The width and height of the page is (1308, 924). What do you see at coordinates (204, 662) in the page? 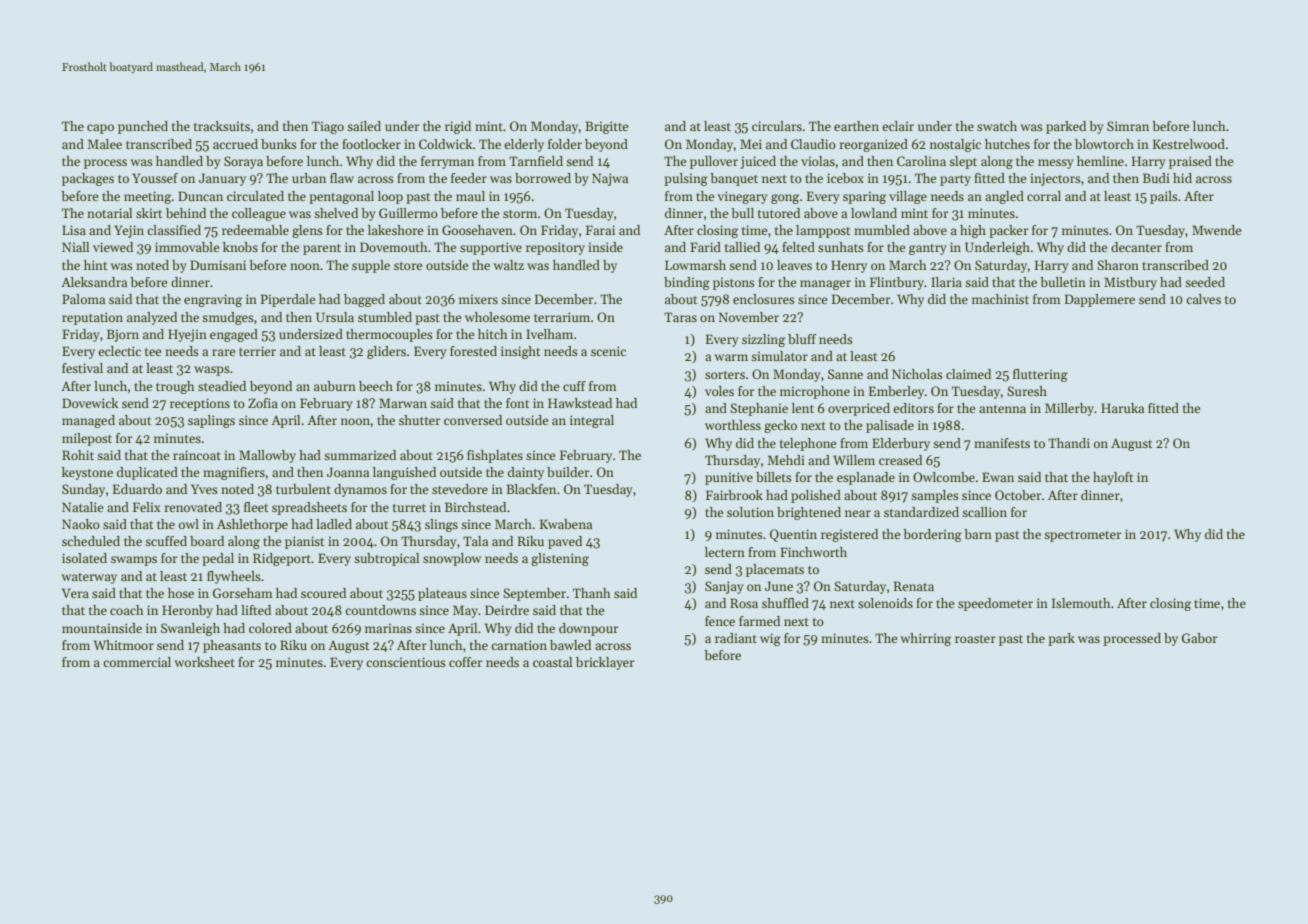
I see `worksheet` at bounding box center [204, 662].
